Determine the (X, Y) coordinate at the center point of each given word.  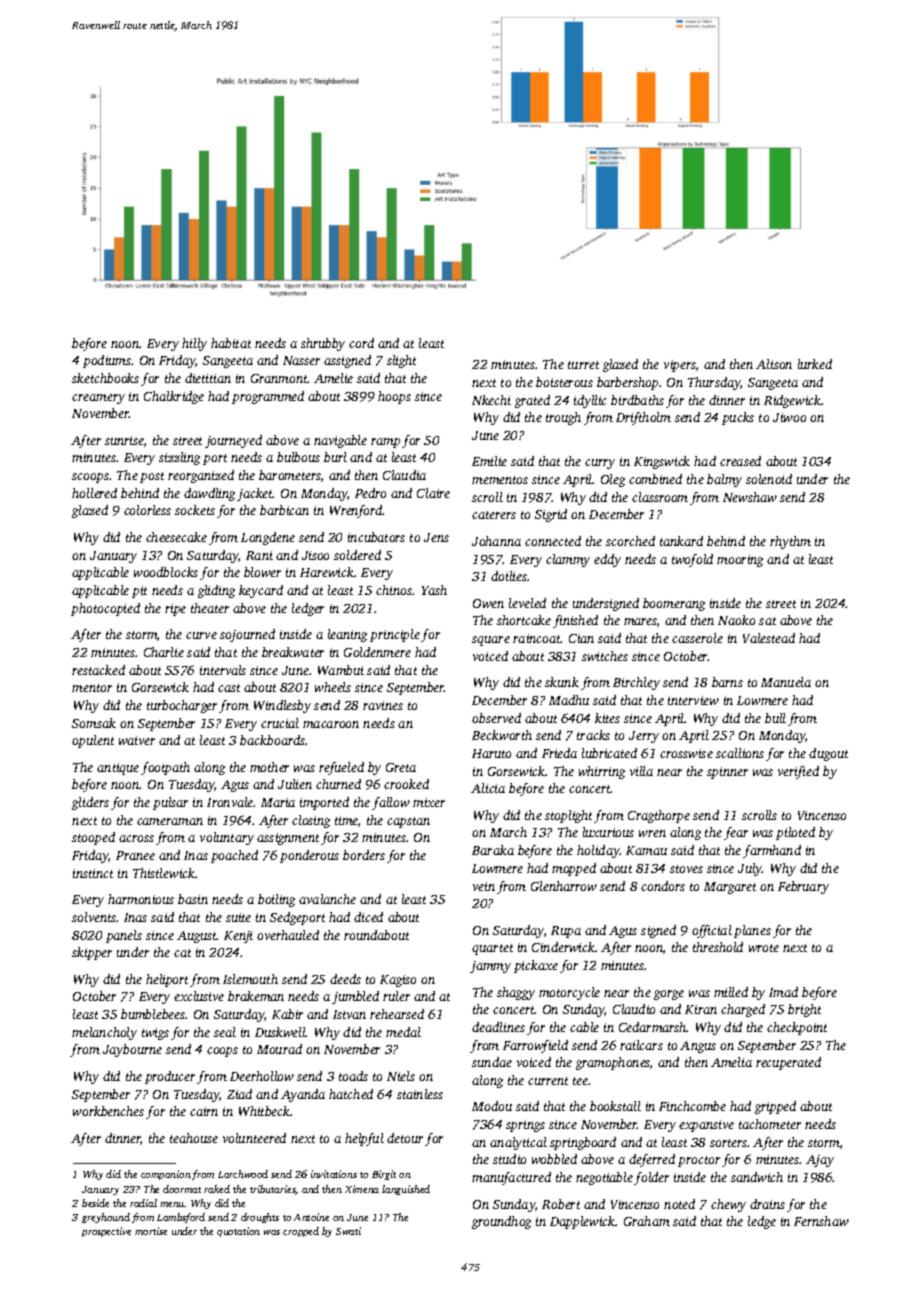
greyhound (106, 1218)
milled (731, 992)
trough (563, 418)
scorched (630, 541)
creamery (98, 399)
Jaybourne (132, 1050)
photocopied (105, 609)
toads (353, 1076)
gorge (669, 995)
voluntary (227, 838)
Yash (434, 590)
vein (484, 886)
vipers (680, 366)
